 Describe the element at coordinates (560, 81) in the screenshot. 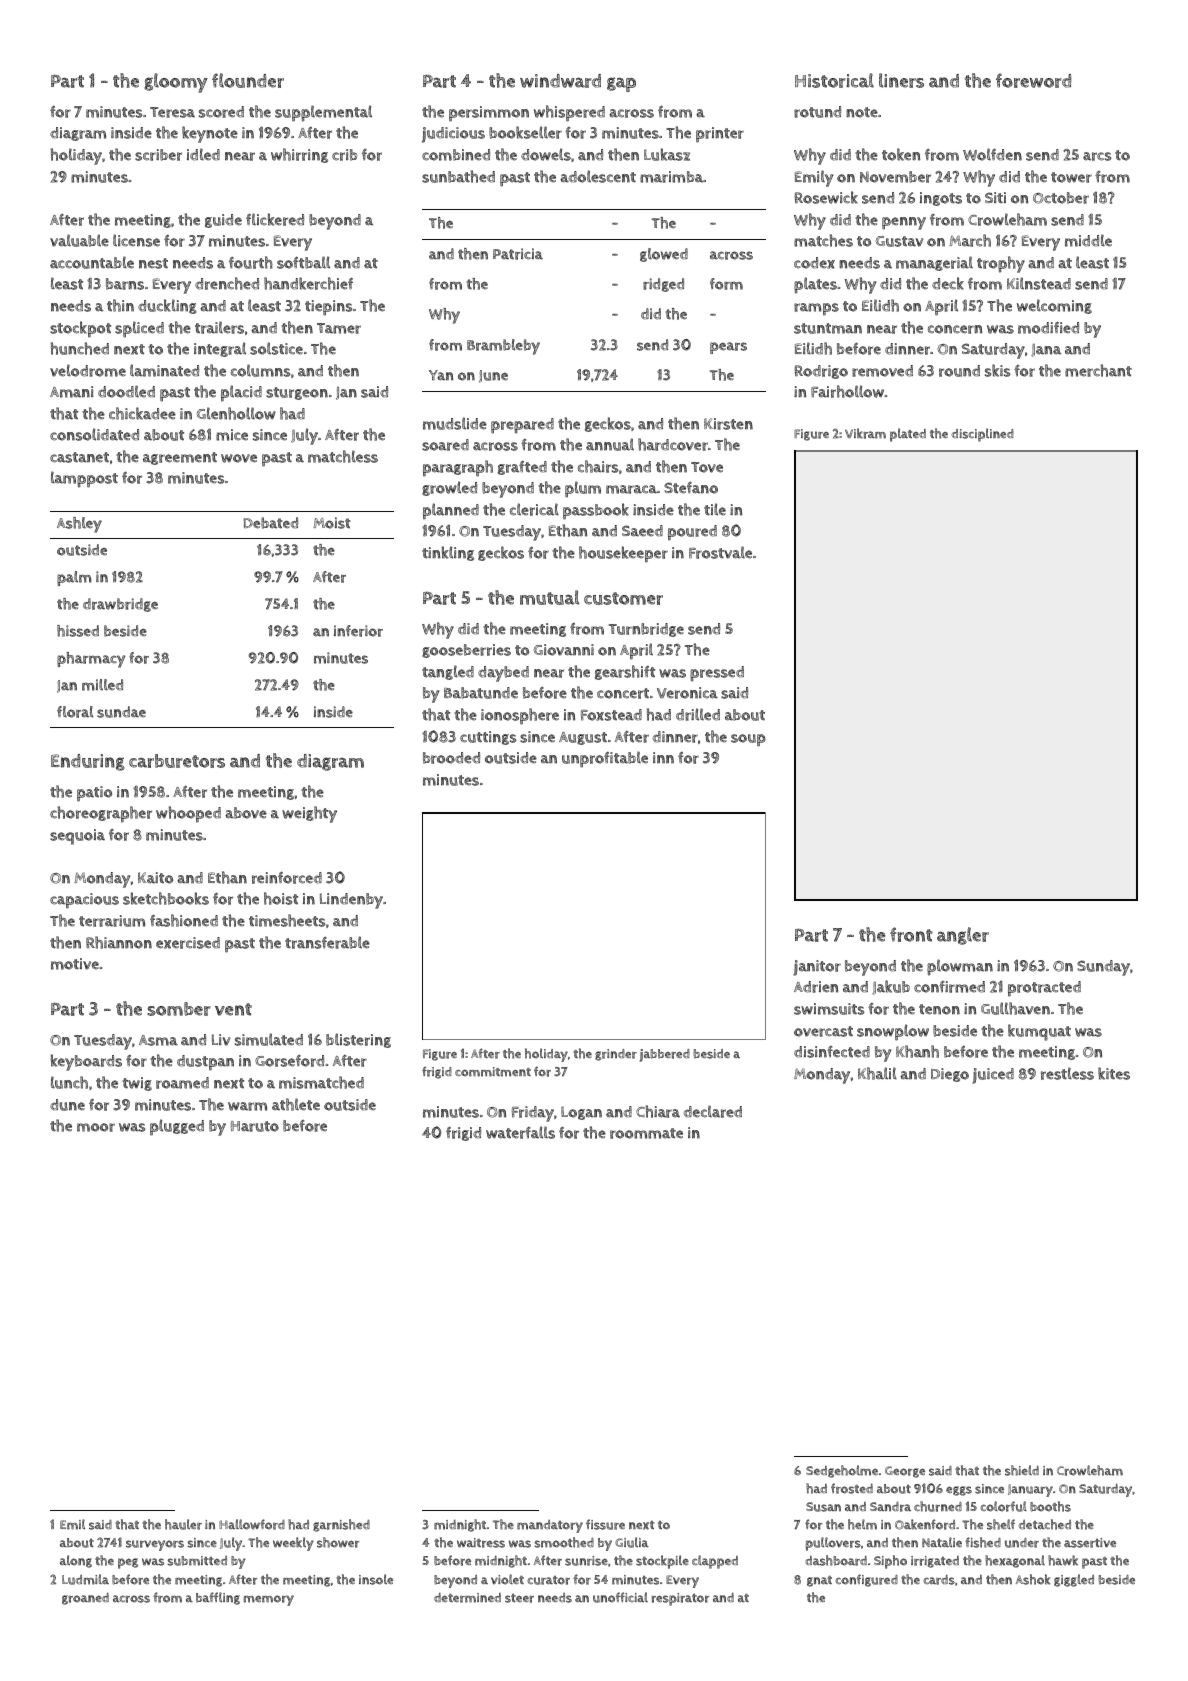

I see `windward` at that location.
